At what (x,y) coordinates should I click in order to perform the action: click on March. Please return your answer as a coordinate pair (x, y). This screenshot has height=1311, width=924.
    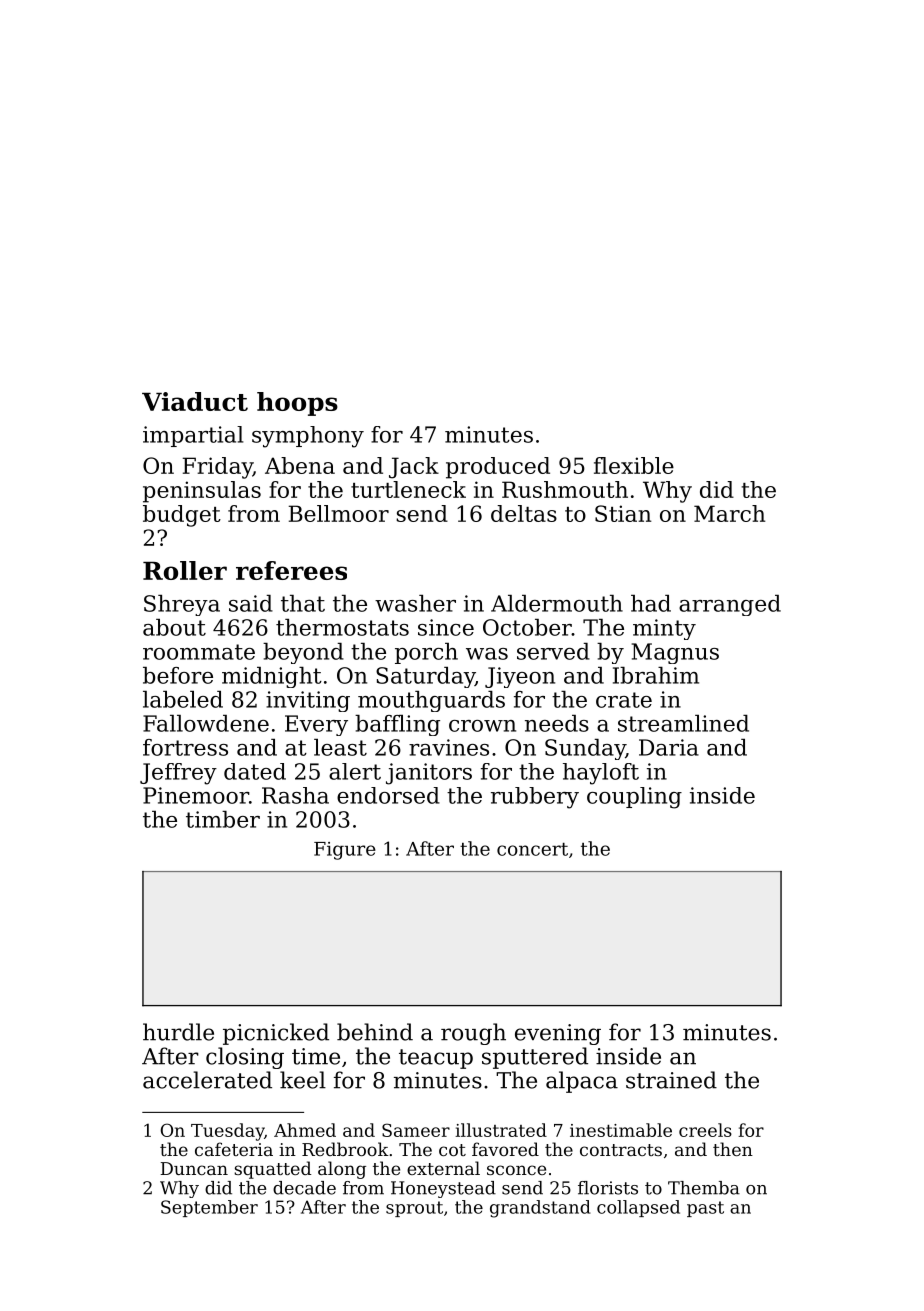
    Looking at the image, I should click on (729, 513).
